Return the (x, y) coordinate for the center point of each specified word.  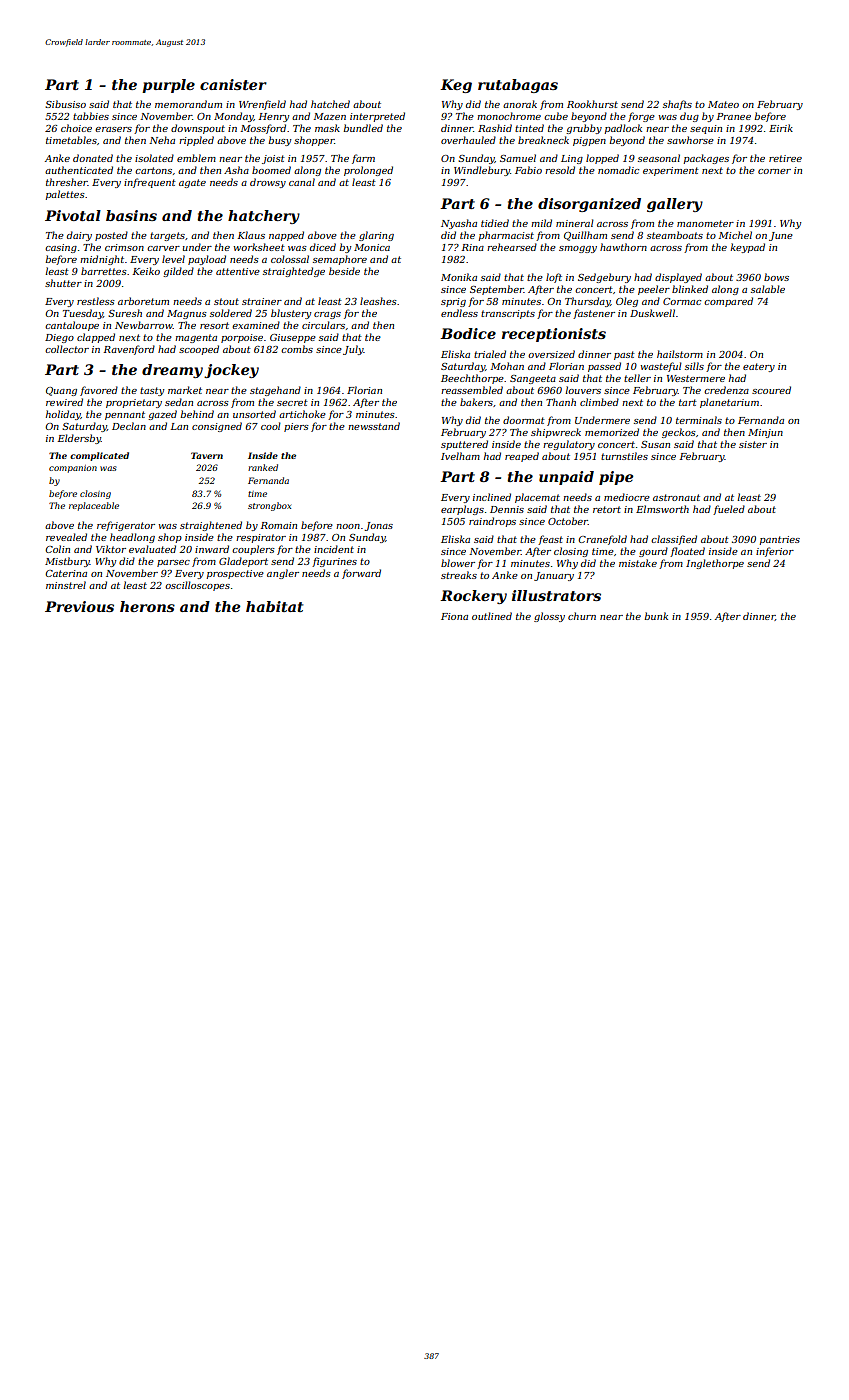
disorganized (589, 205)
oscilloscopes (197, 586)
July (353, 350)
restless (96, 301)
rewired (64, 402)
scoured (771, 390)
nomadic (618, 170)
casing (61, 248)
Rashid (495, 128)
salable (768, 289)
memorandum (188, 104)
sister (753, 444)
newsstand (374, 426)
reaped (522, 457)
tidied (495, 223)
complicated (99, 456)
